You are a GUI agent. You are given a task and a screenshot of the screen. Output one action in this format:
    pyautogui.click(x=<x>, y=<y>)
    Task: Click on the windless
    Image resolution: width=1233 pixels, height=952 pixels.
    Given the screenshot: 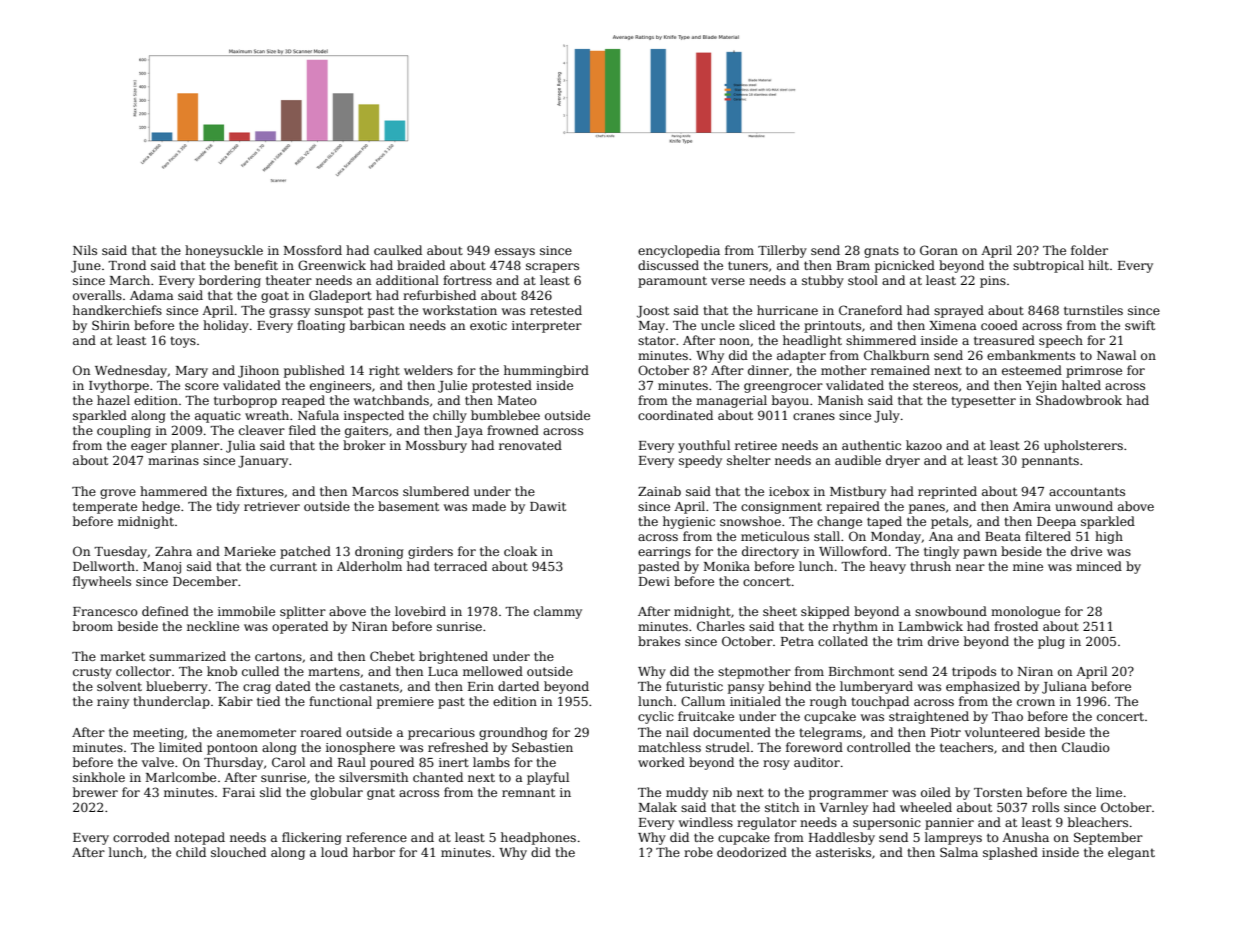 What is the action you would take?
    pyautogui.click(x=706, y=822)
